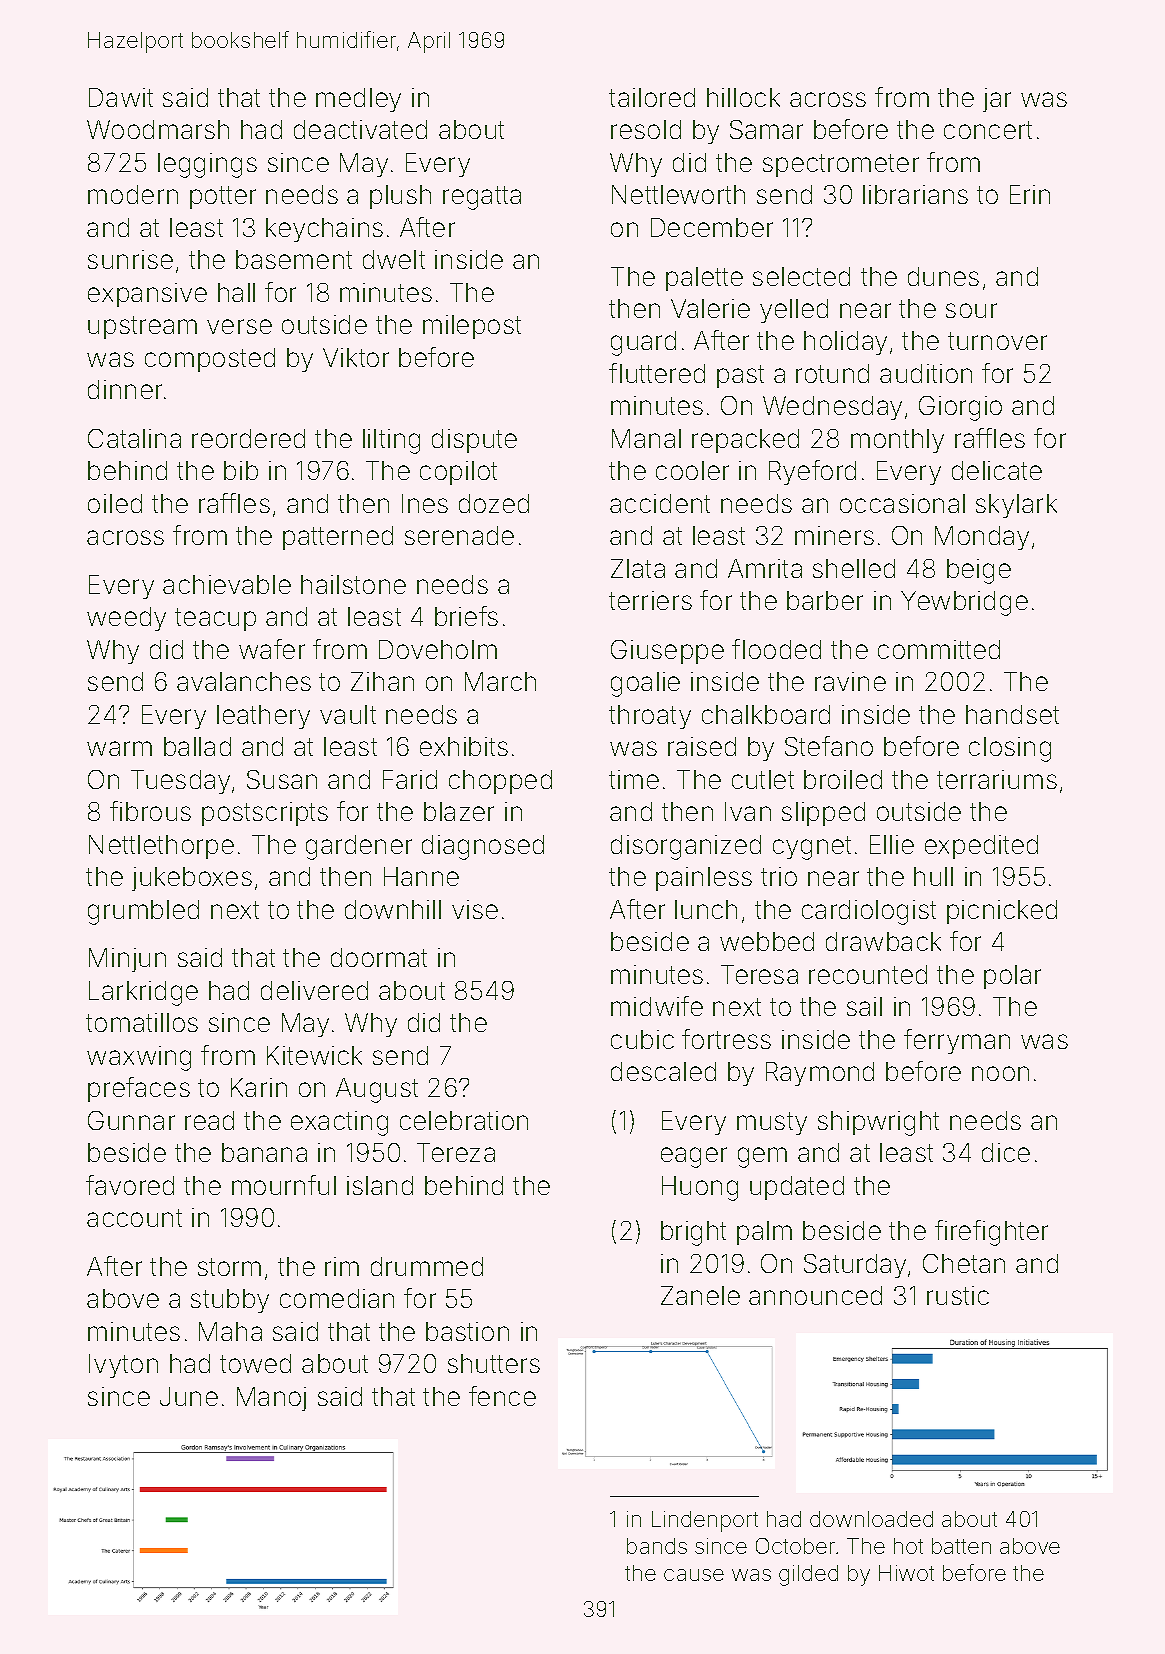 The height and width of the screenshot is (1654, 1165). I want to click on concert, so click(988, 130).
